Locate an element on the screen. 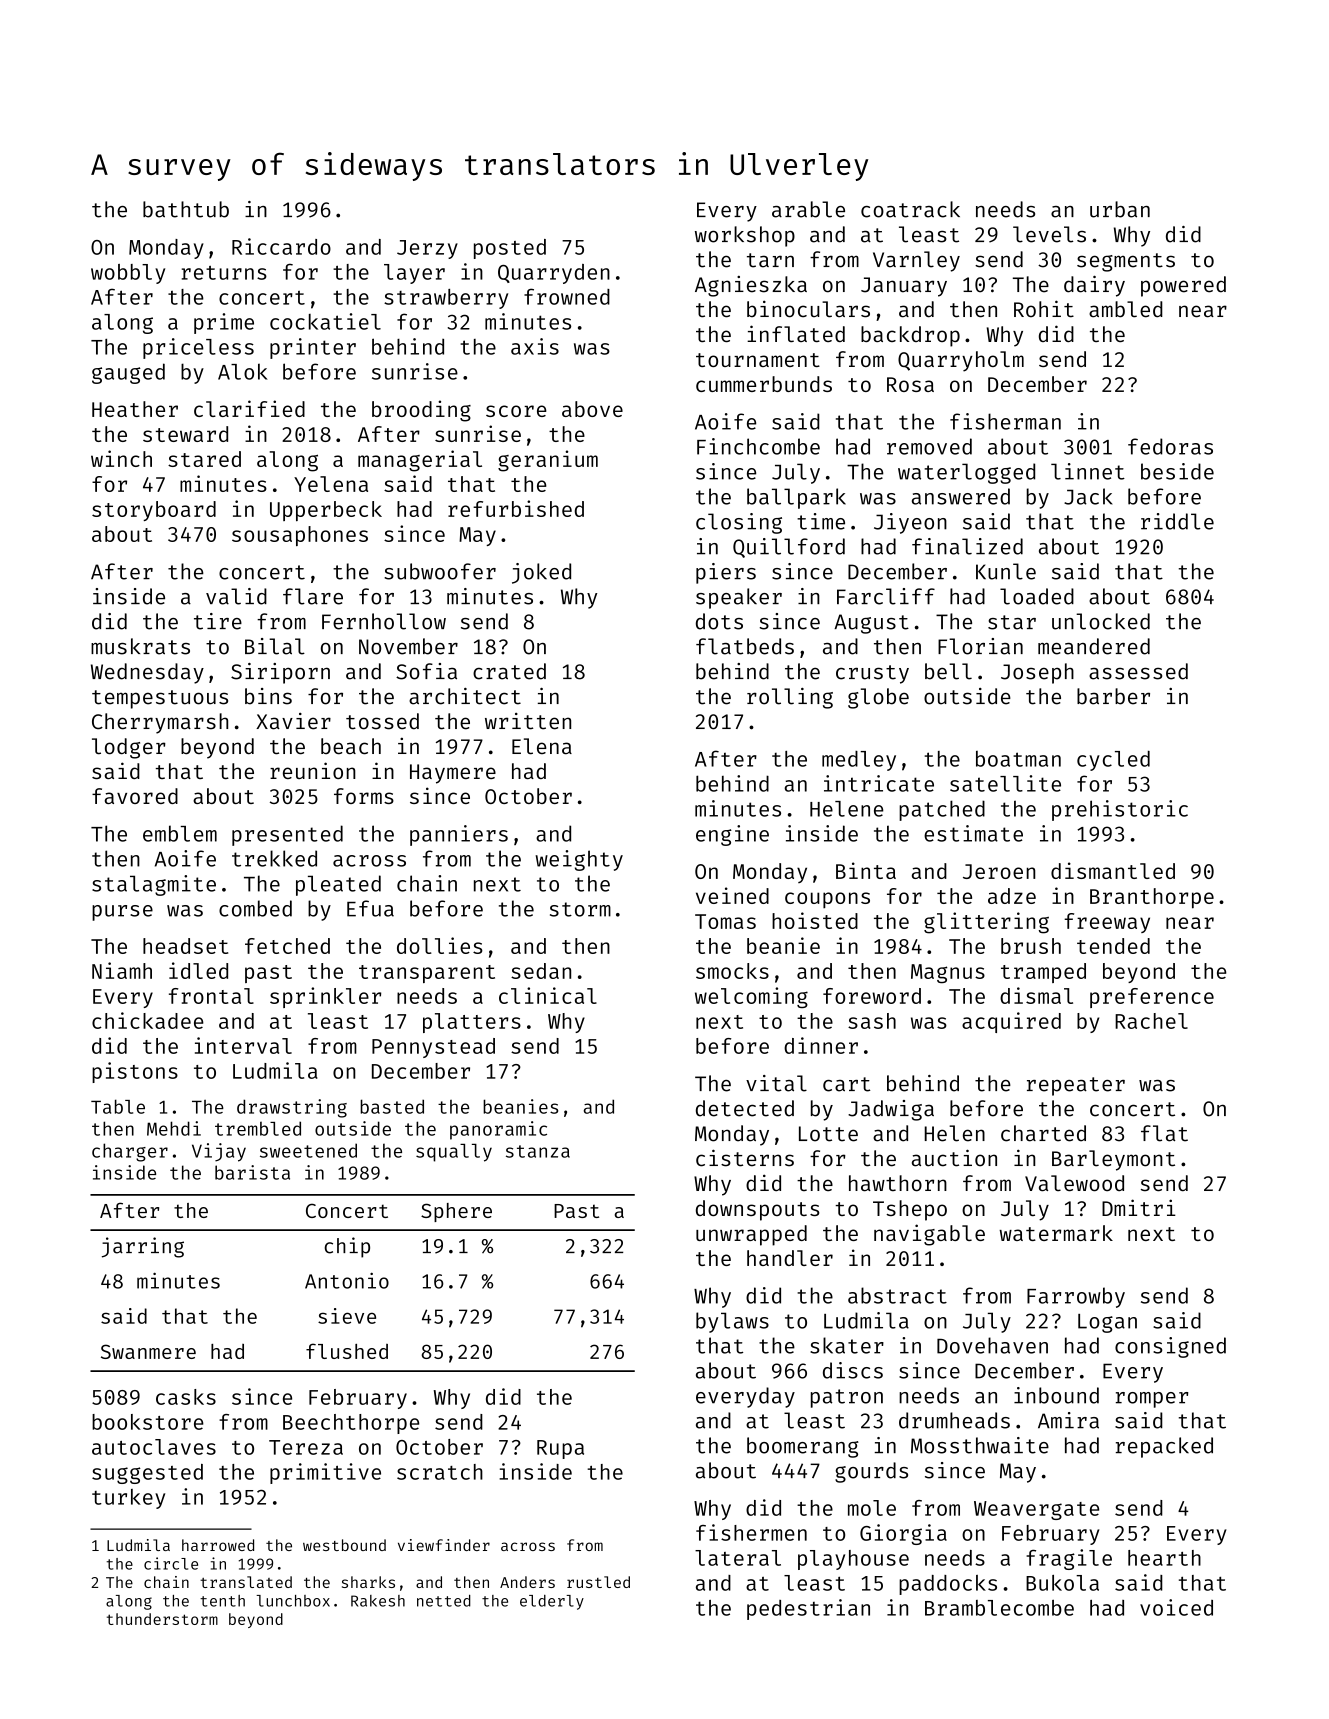  sieve is located at coordinates (347, 1316).
